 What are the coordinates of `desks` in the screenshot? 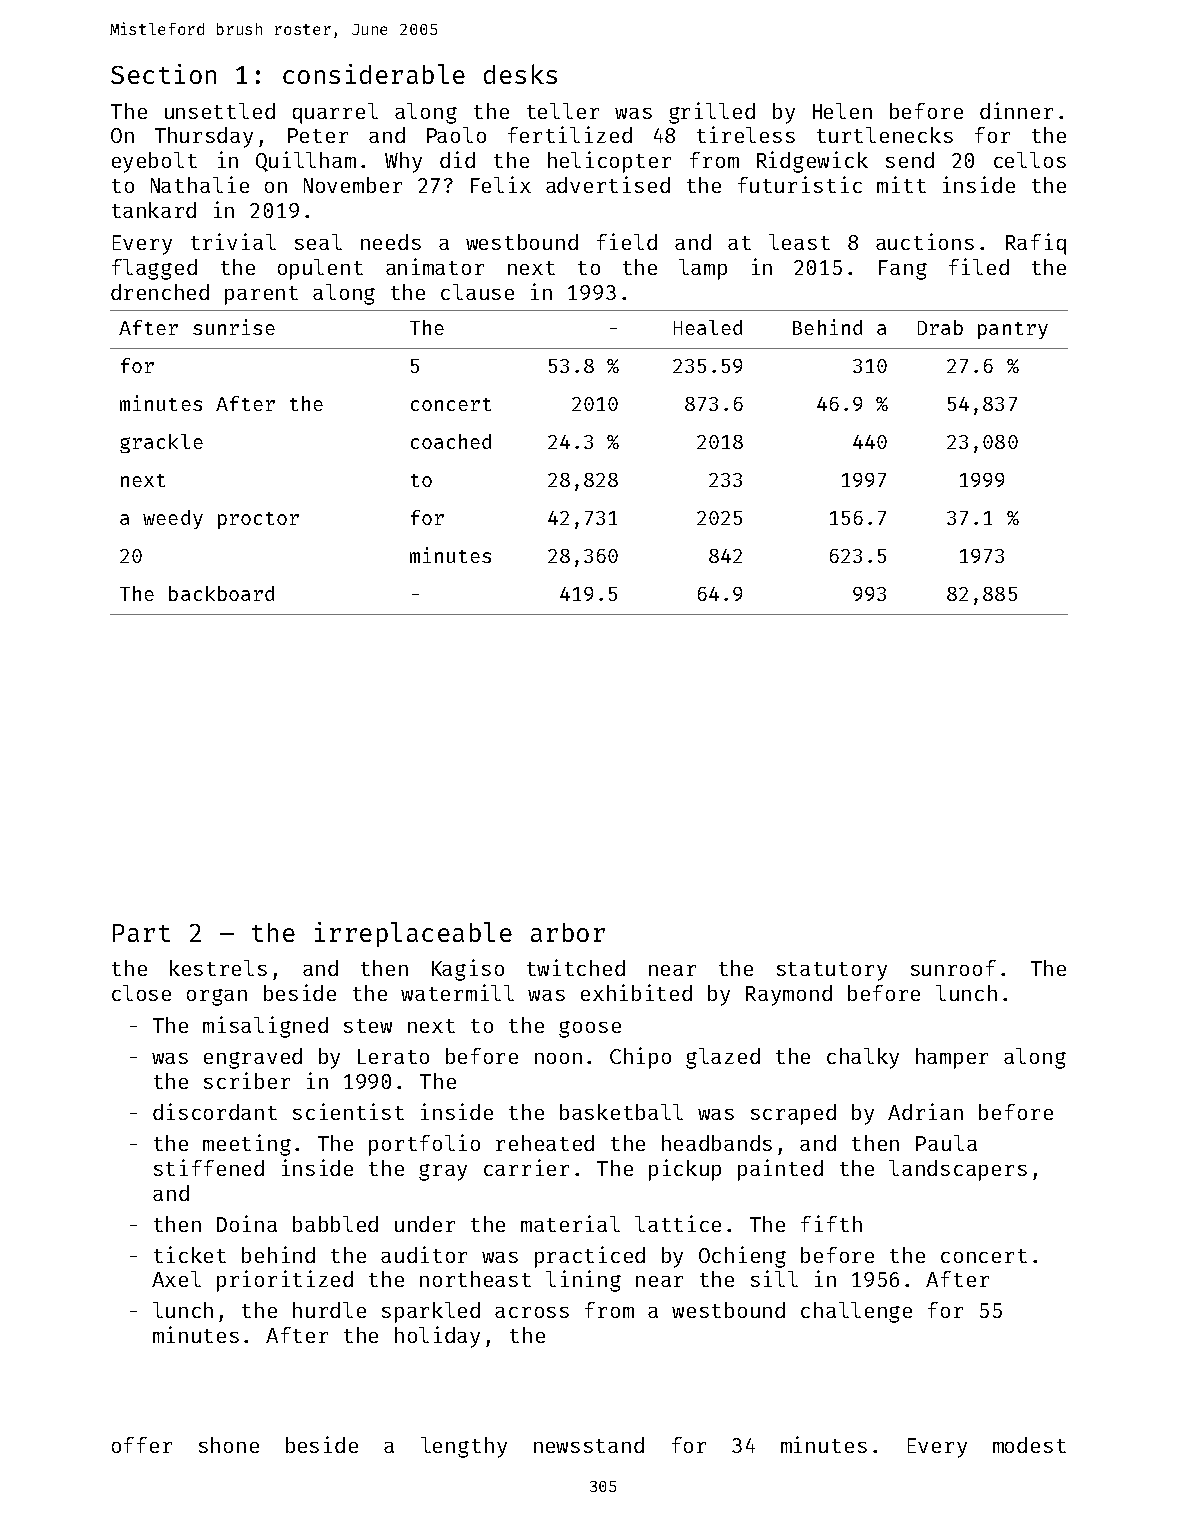 It's located at (520, 74).
